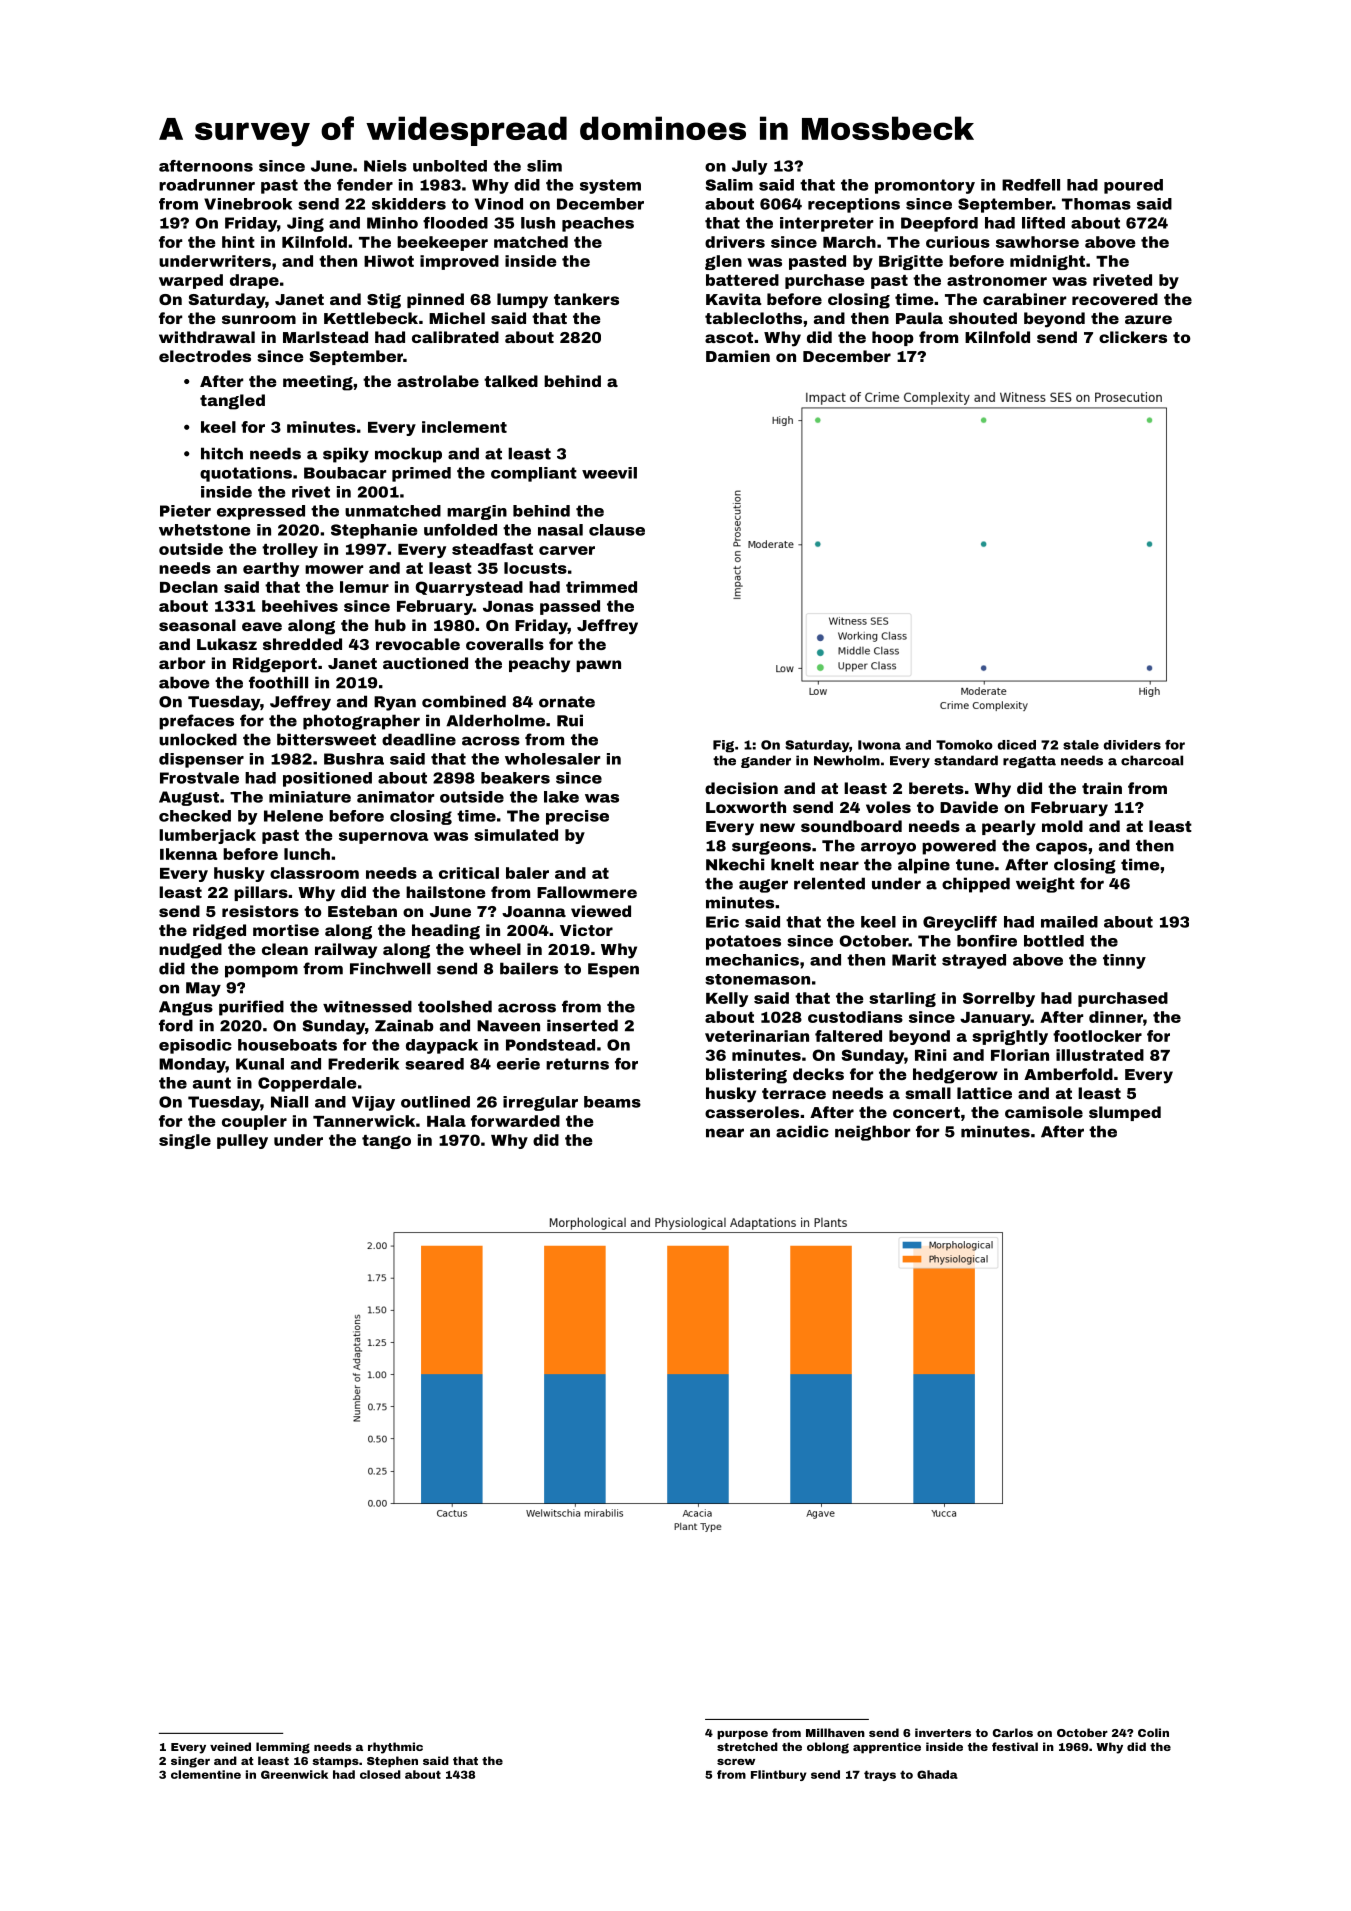 The width and height of the screenshot is (1351, 1911). I want to click on roadrunner, so click(207, 185).
